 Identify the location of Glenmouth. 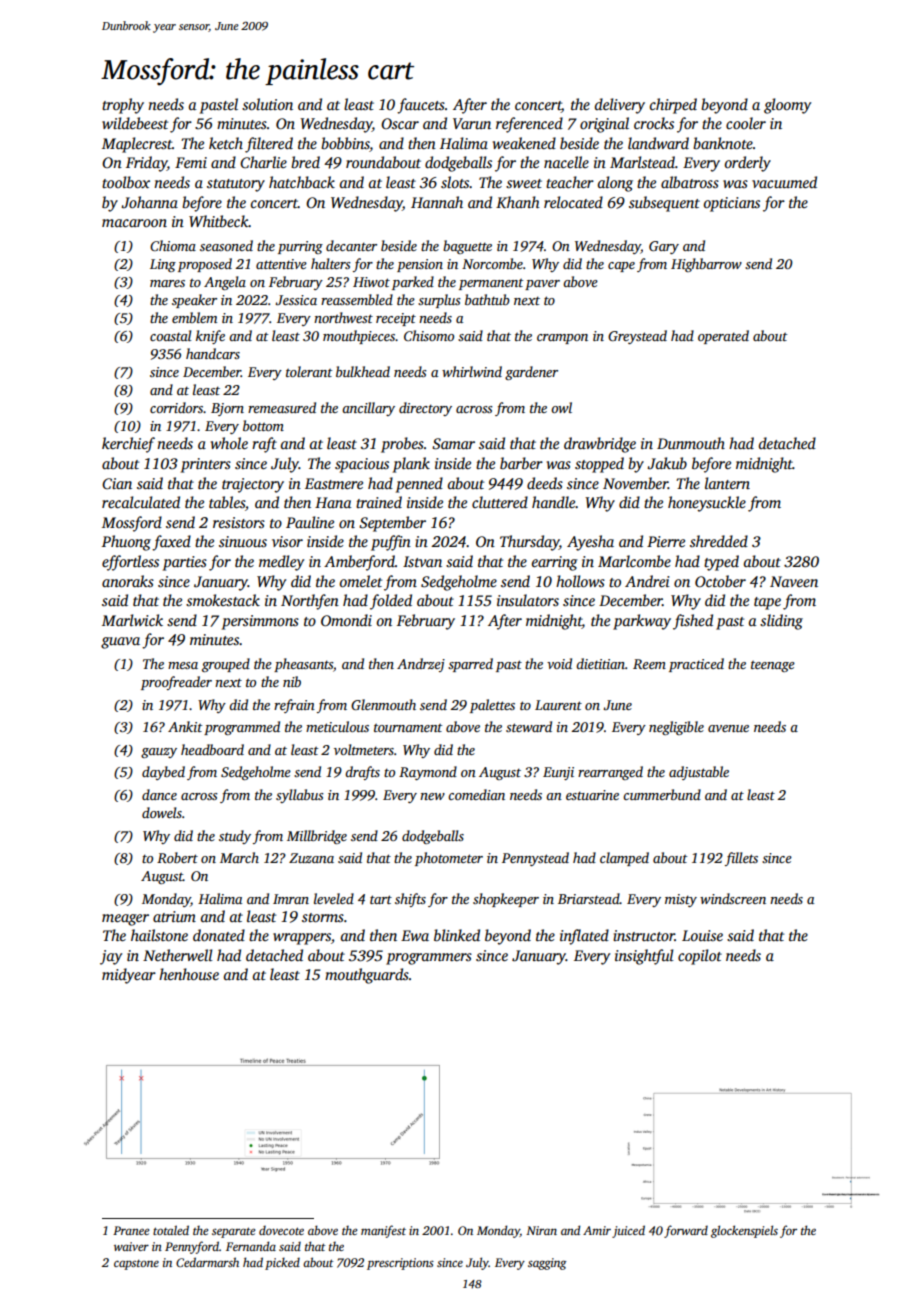
(383, 704).
